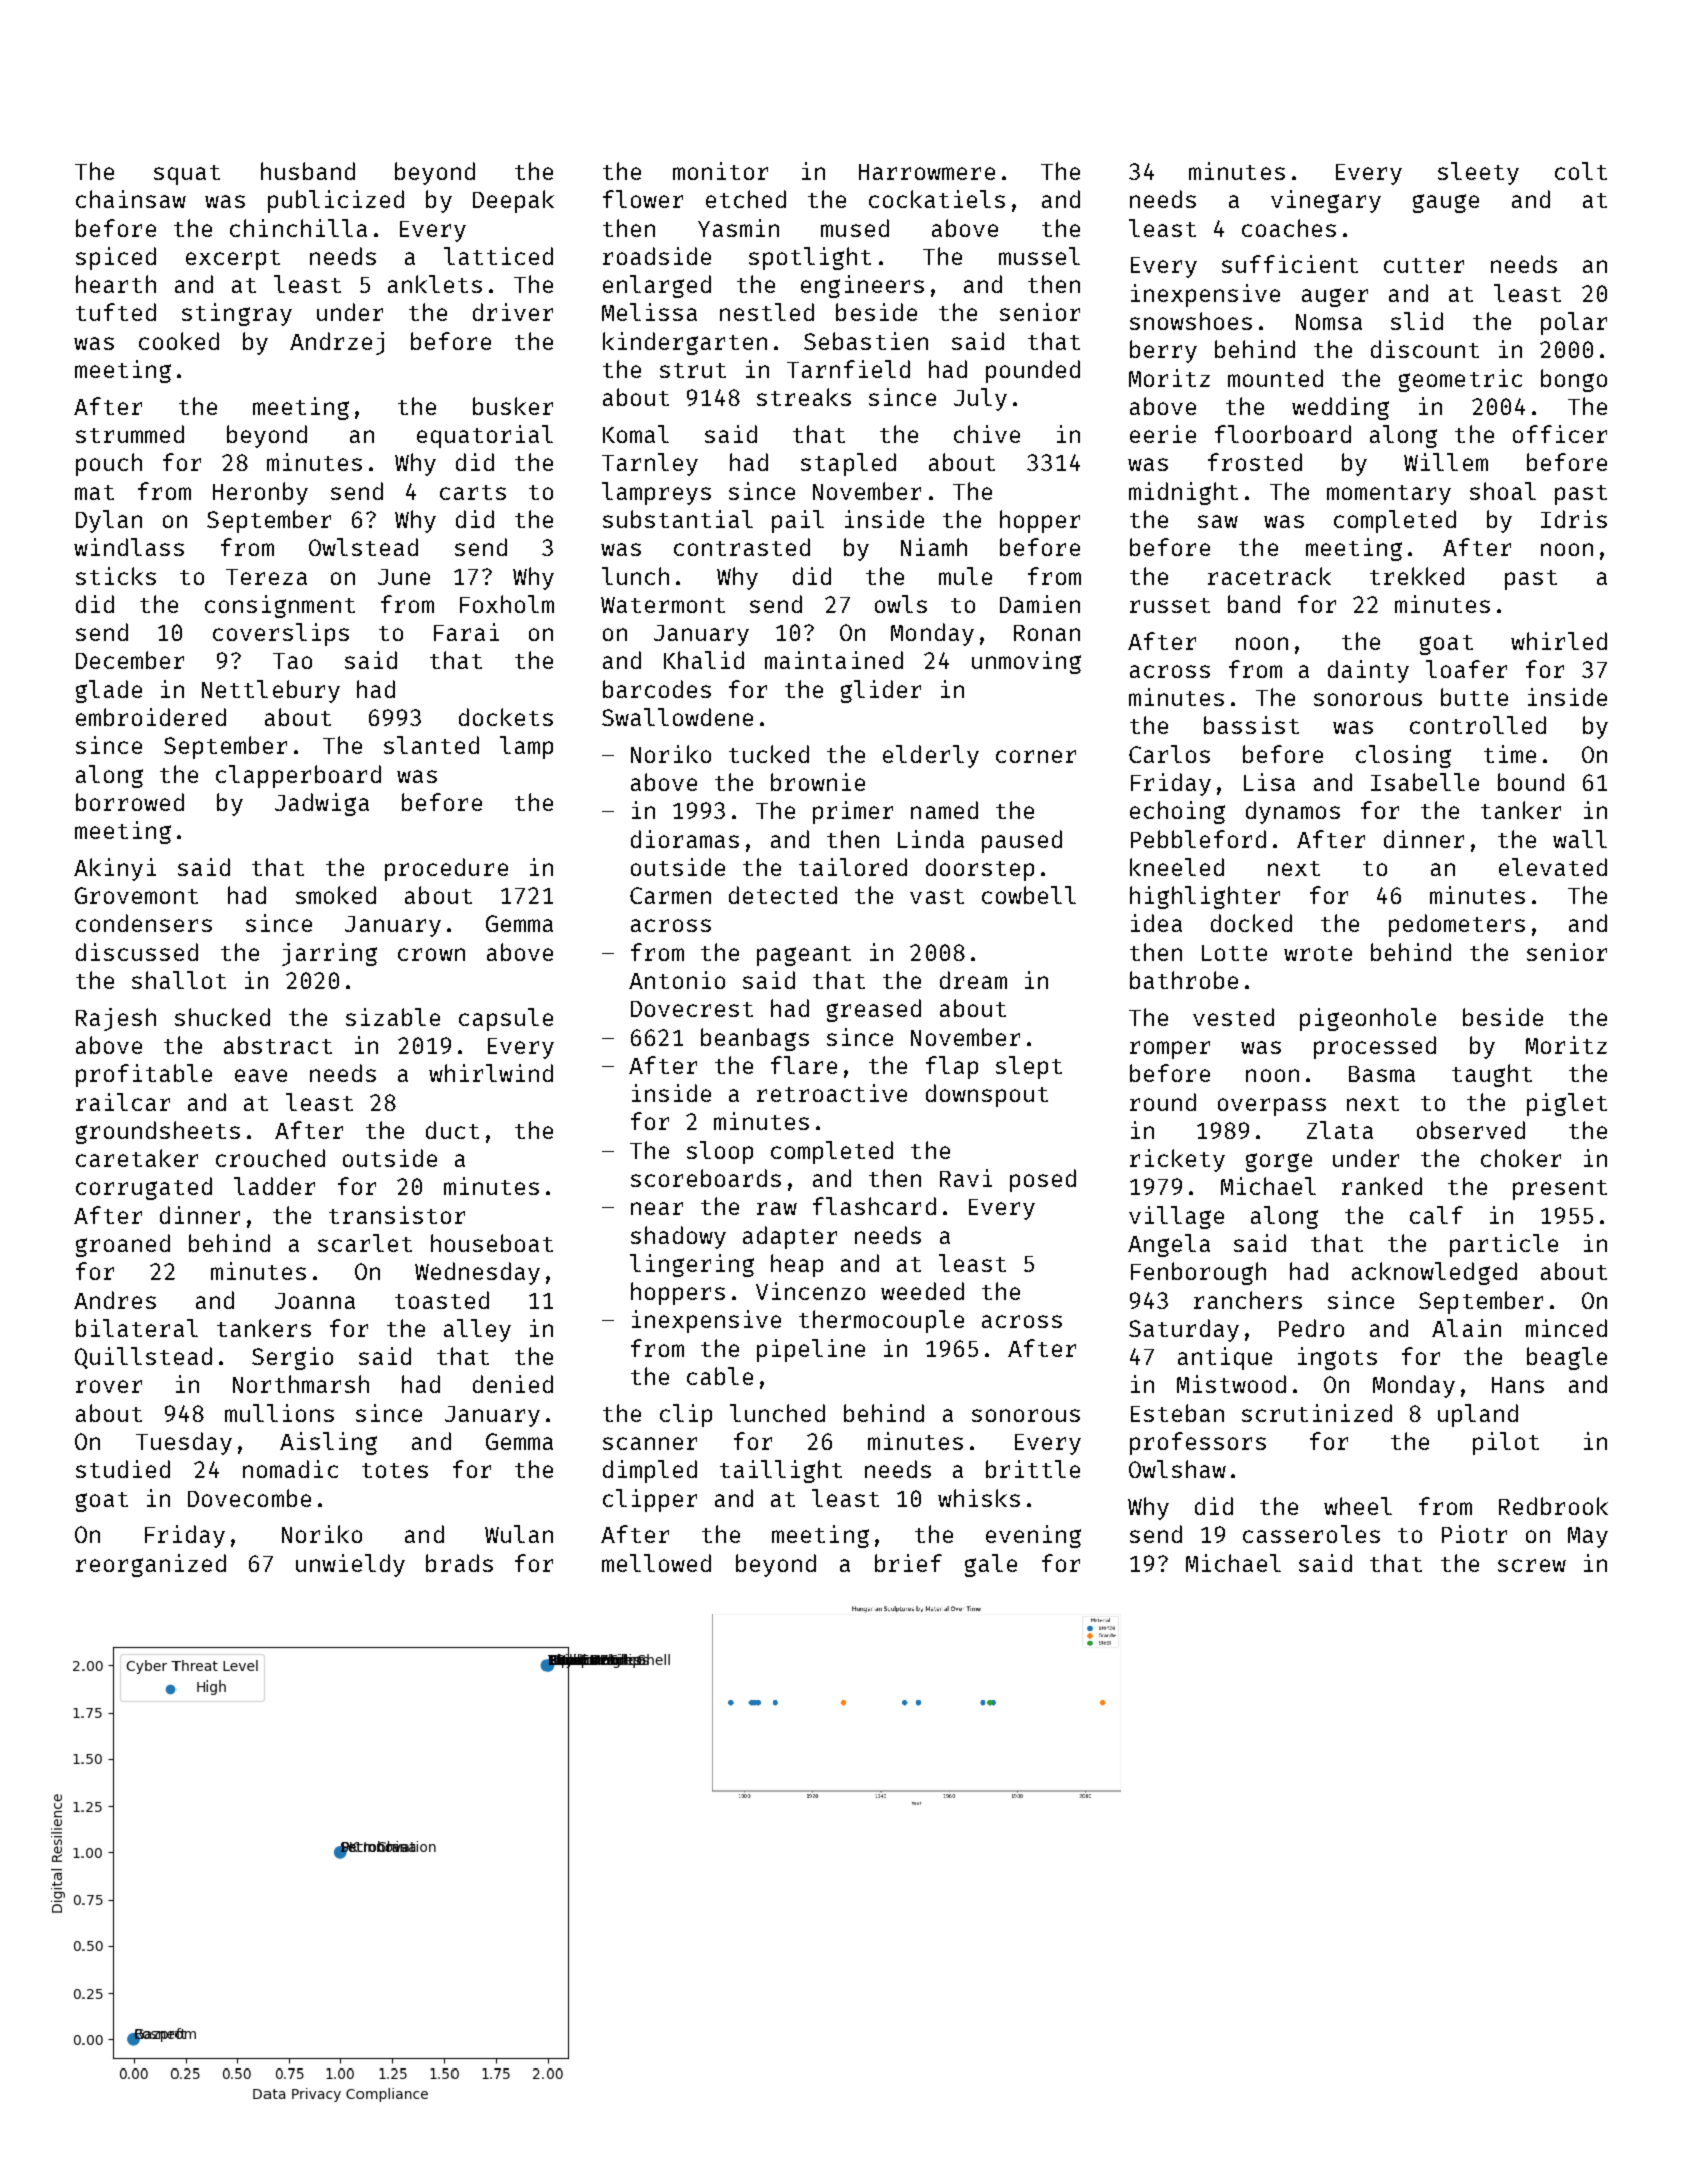  I want to click on Deepak, so click(513, 201).
